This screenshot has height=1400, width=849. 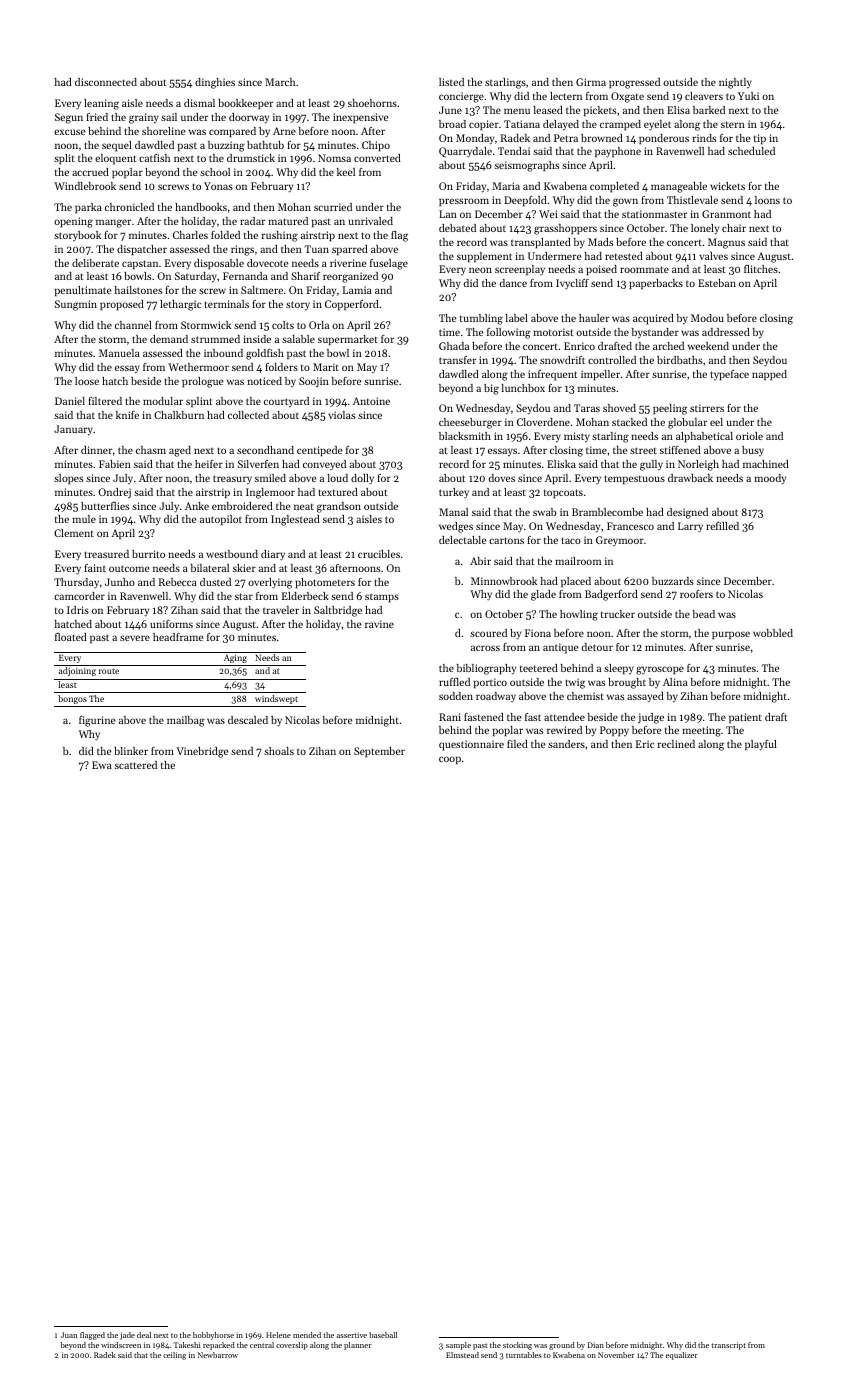 I want to click on Oxgate, so click(x=627, y=97).
